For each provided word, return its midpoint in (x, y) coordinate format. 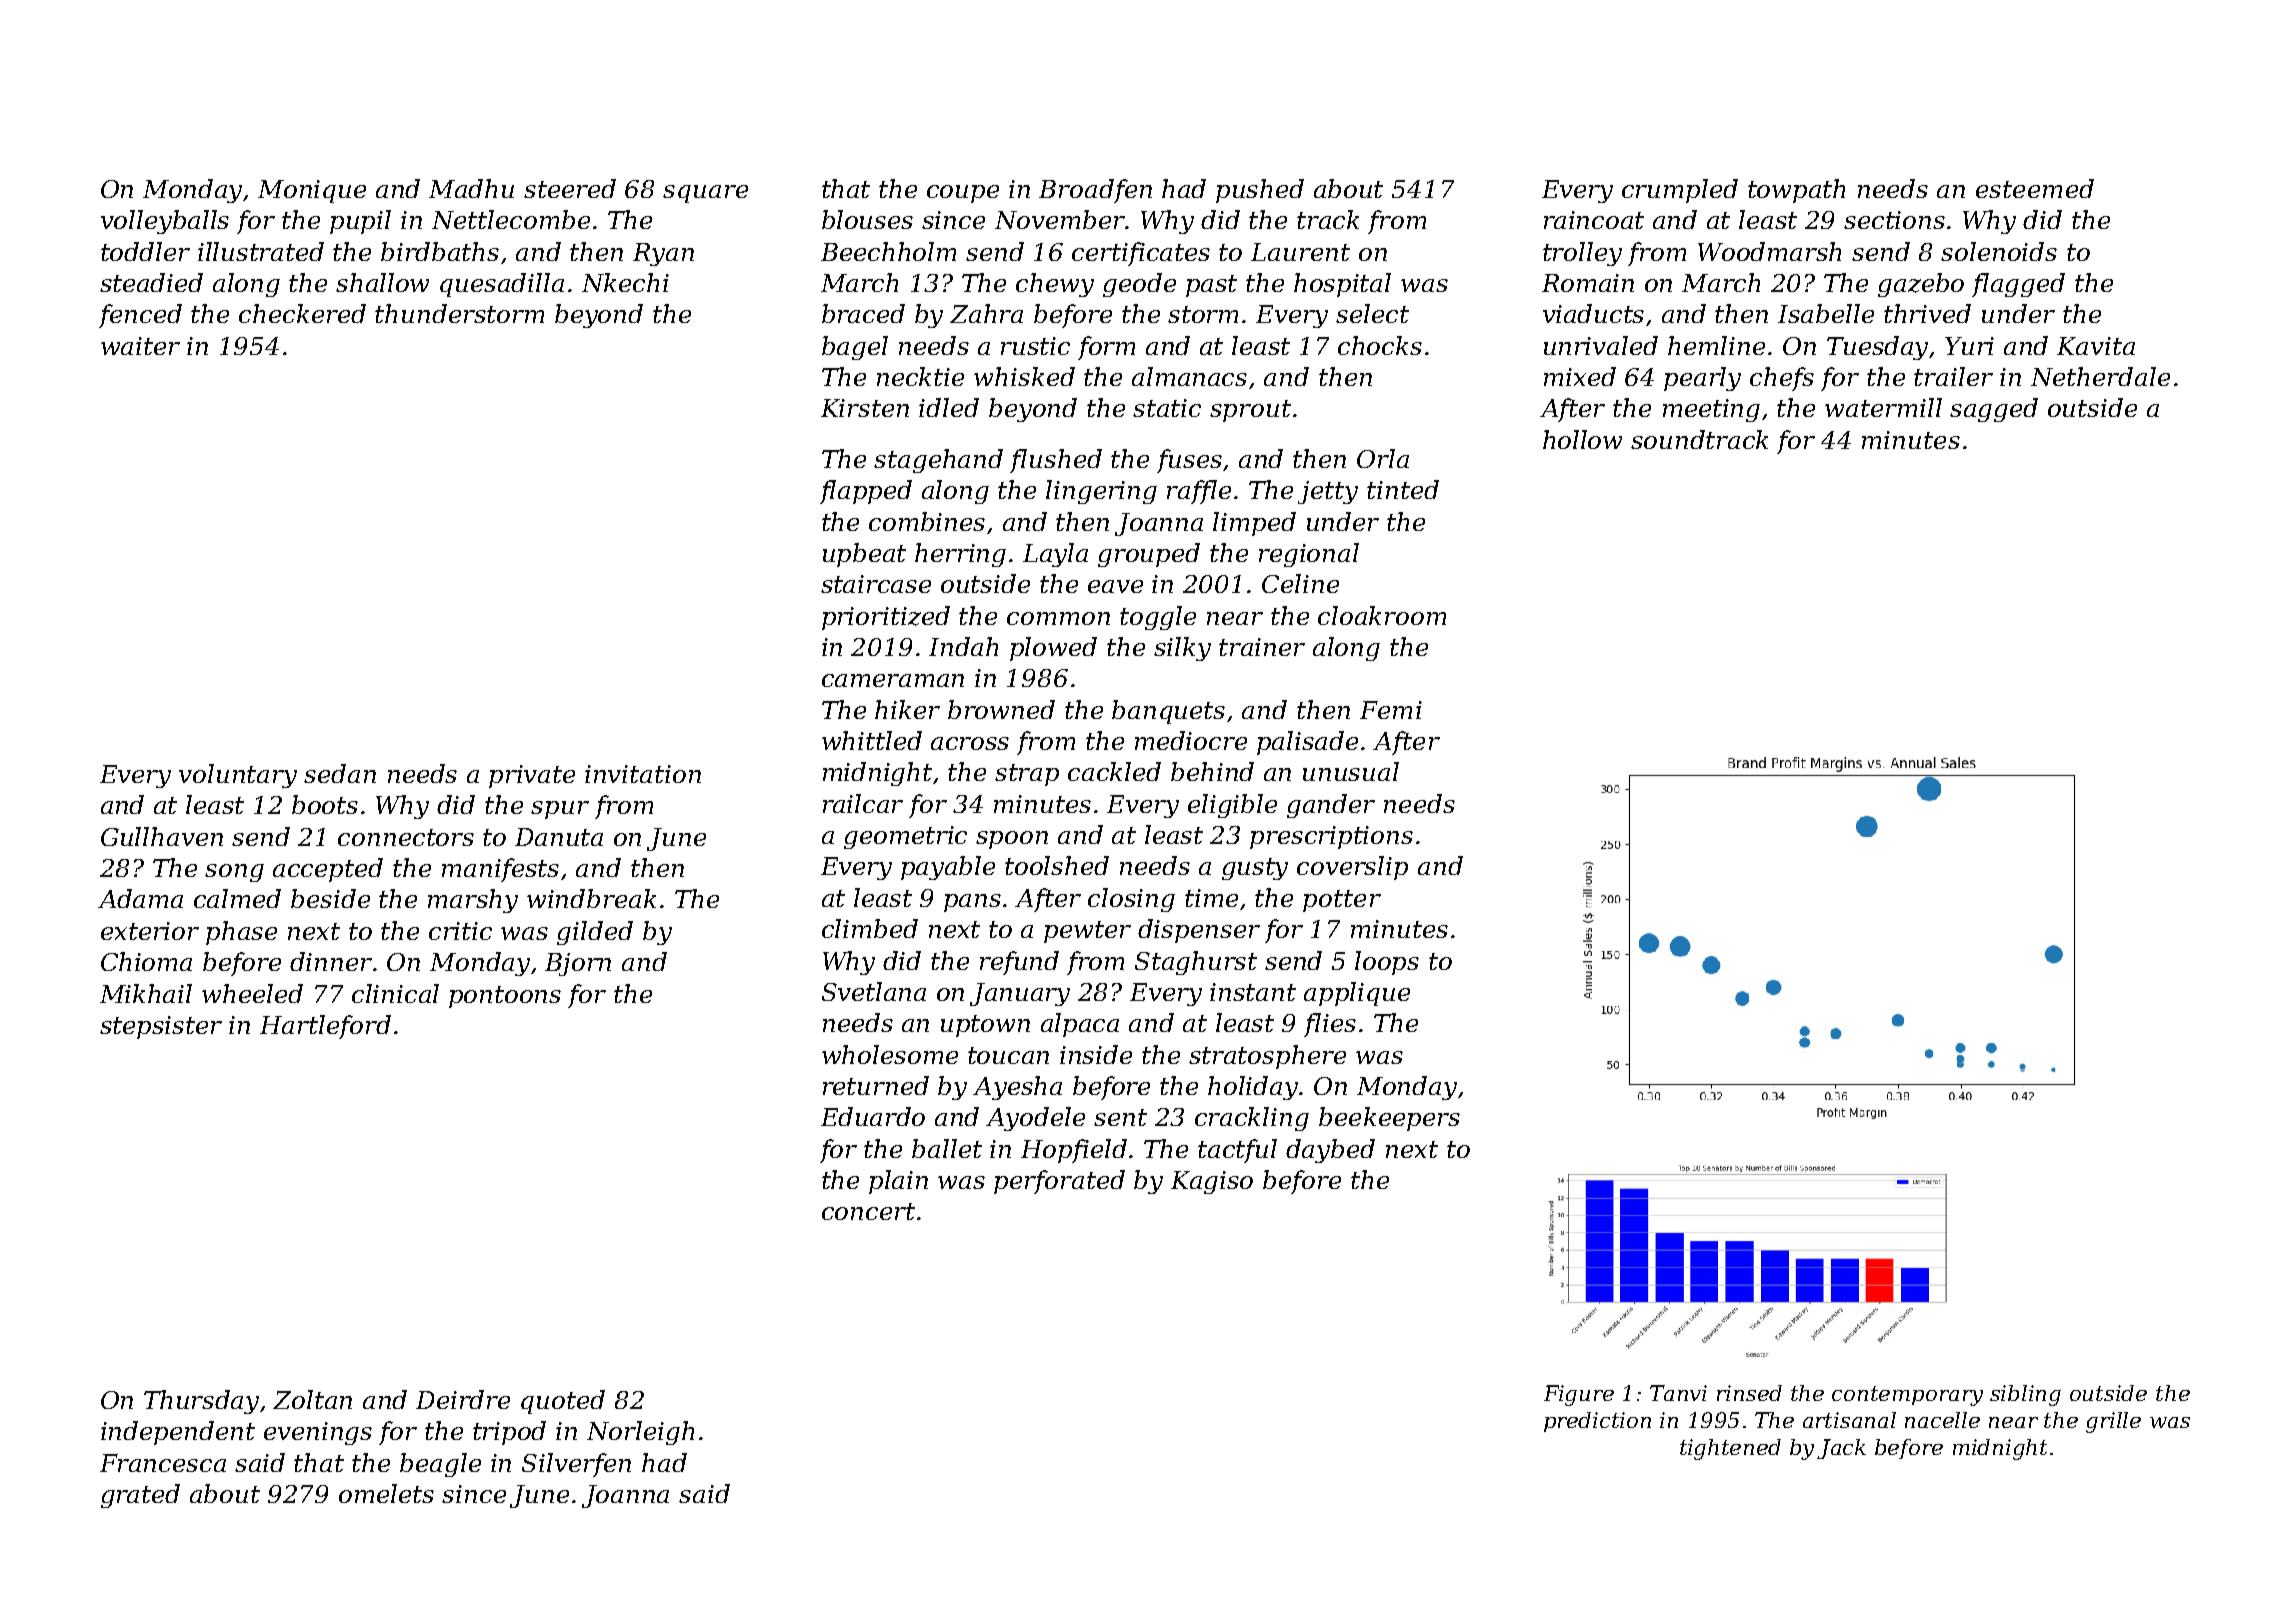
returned (876, 1085)
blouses (867, 219)
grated (140, 1496)
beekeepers (1389, 1119)
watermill (1883, 407)
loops (1387, 963)
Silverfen (576, 1465)
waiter (140, 346)
